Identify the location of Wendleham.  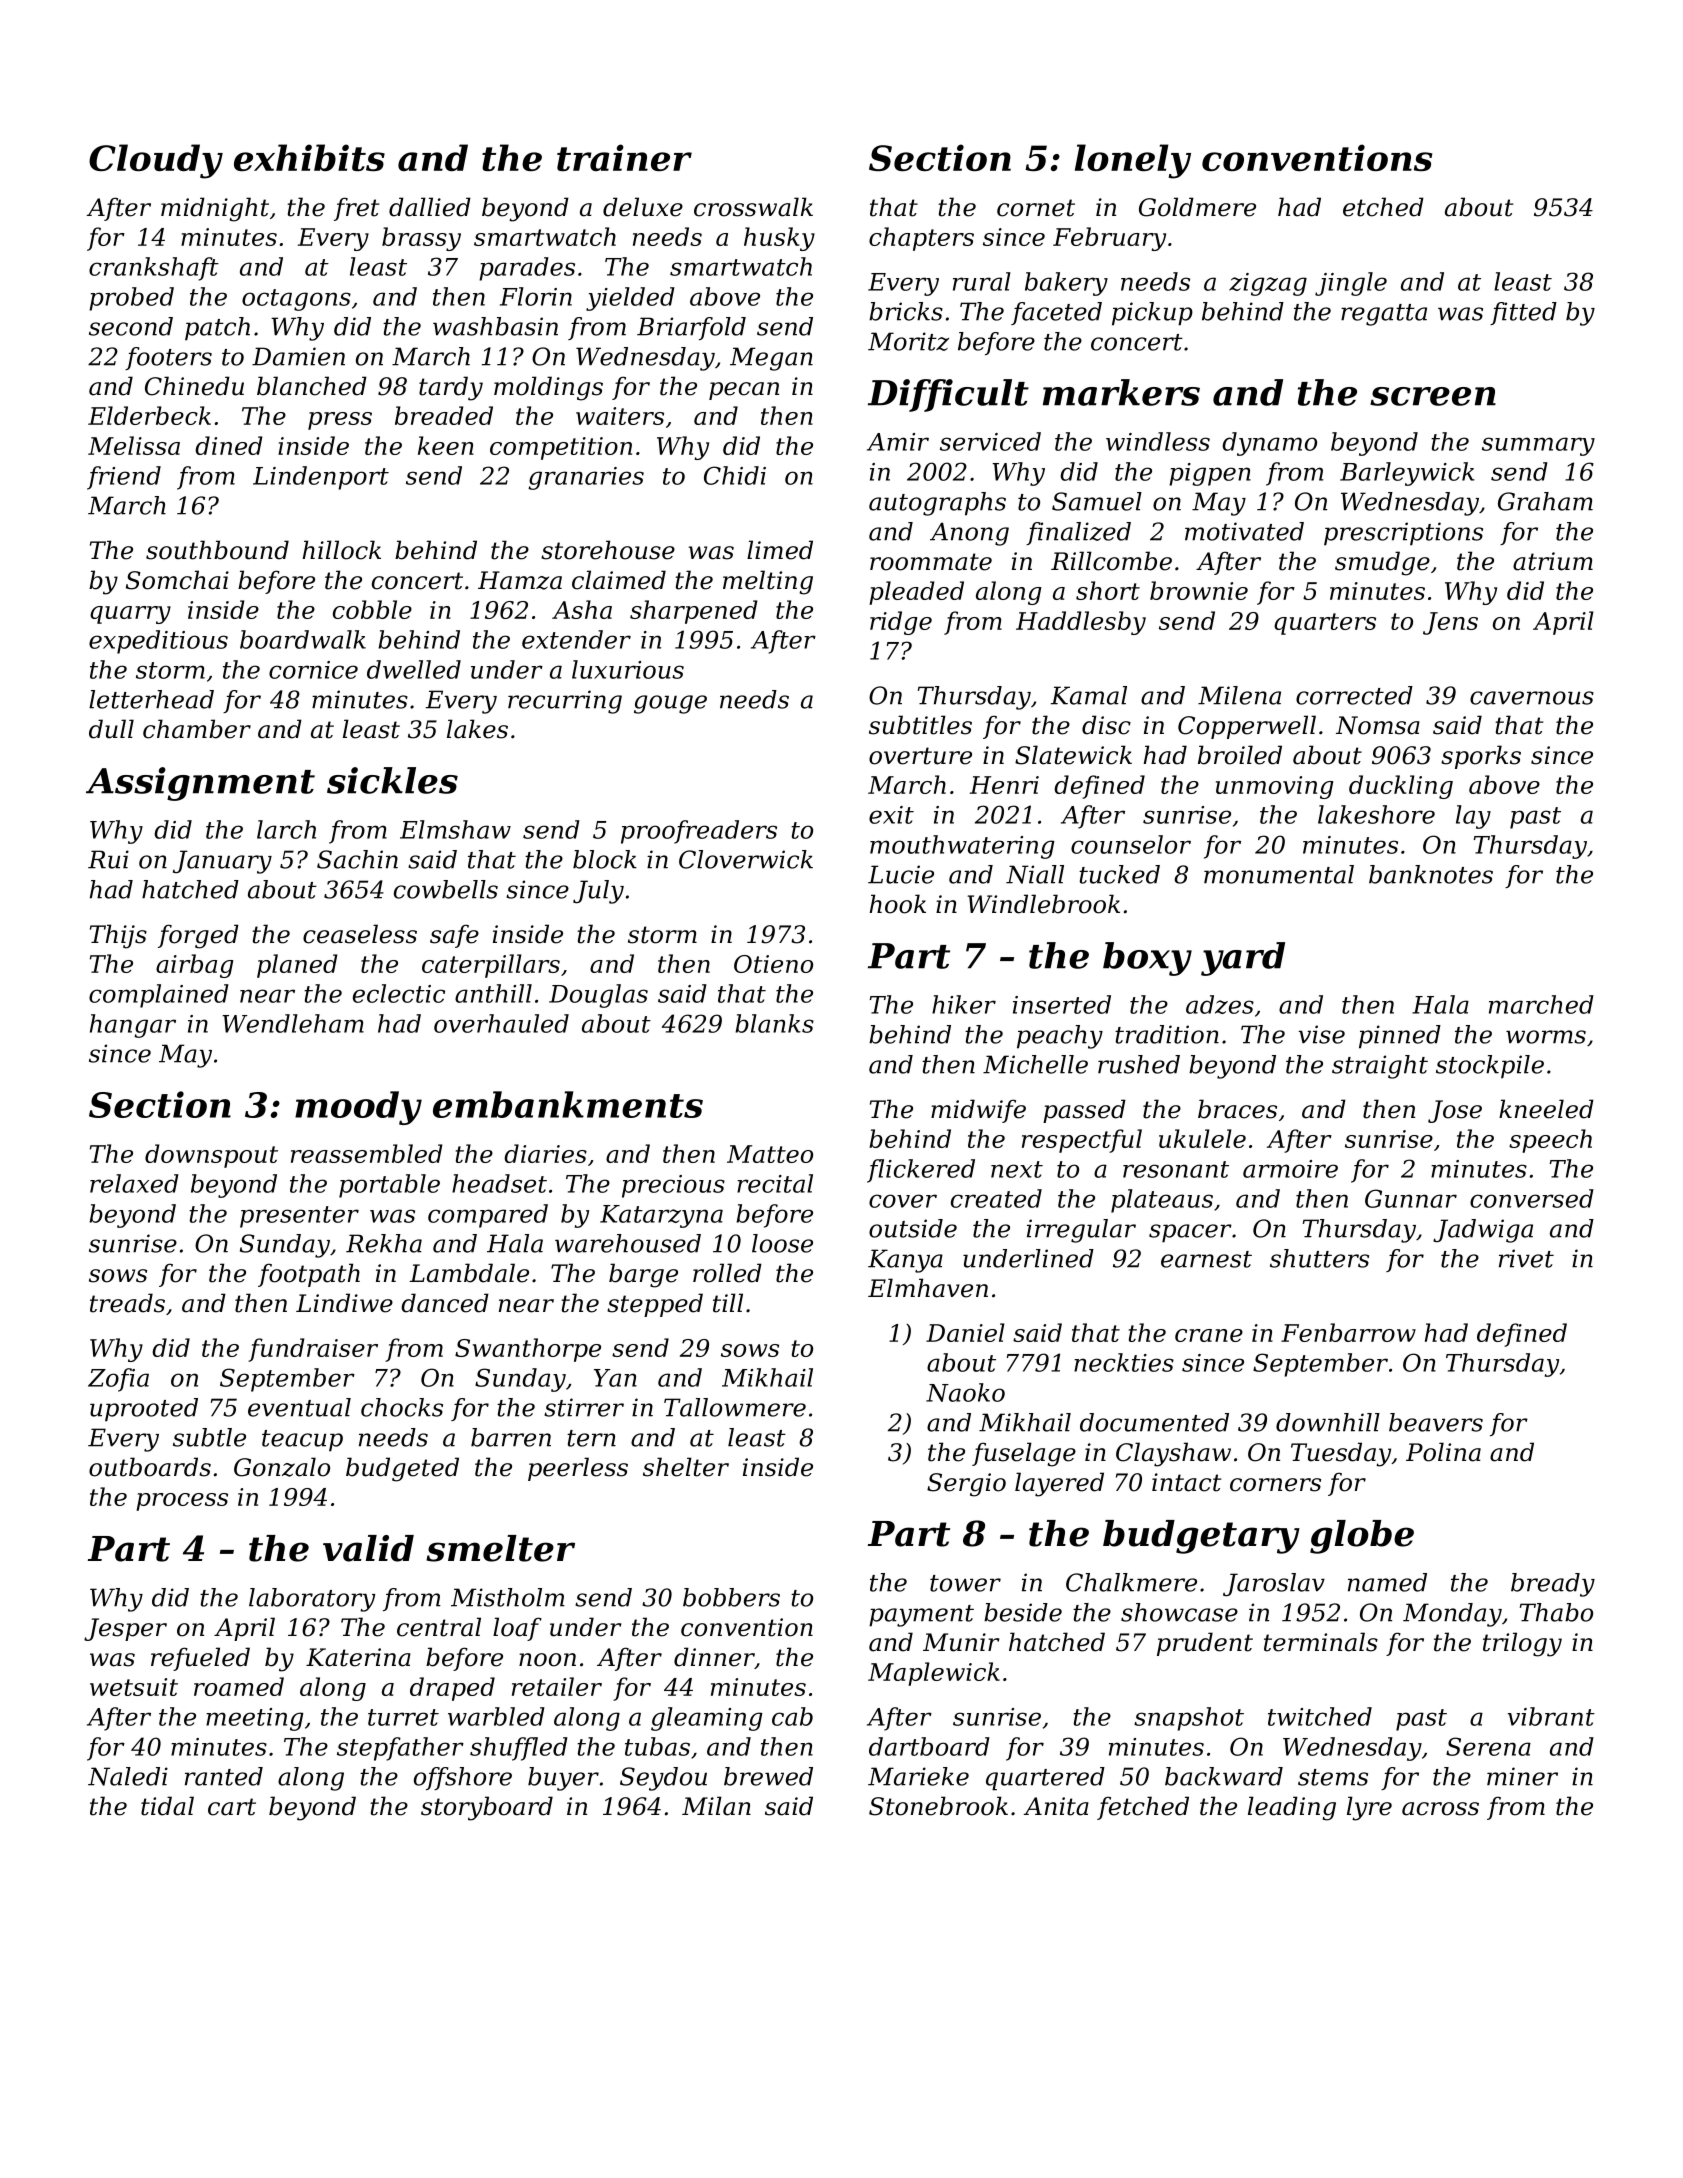
(293, 1023).
